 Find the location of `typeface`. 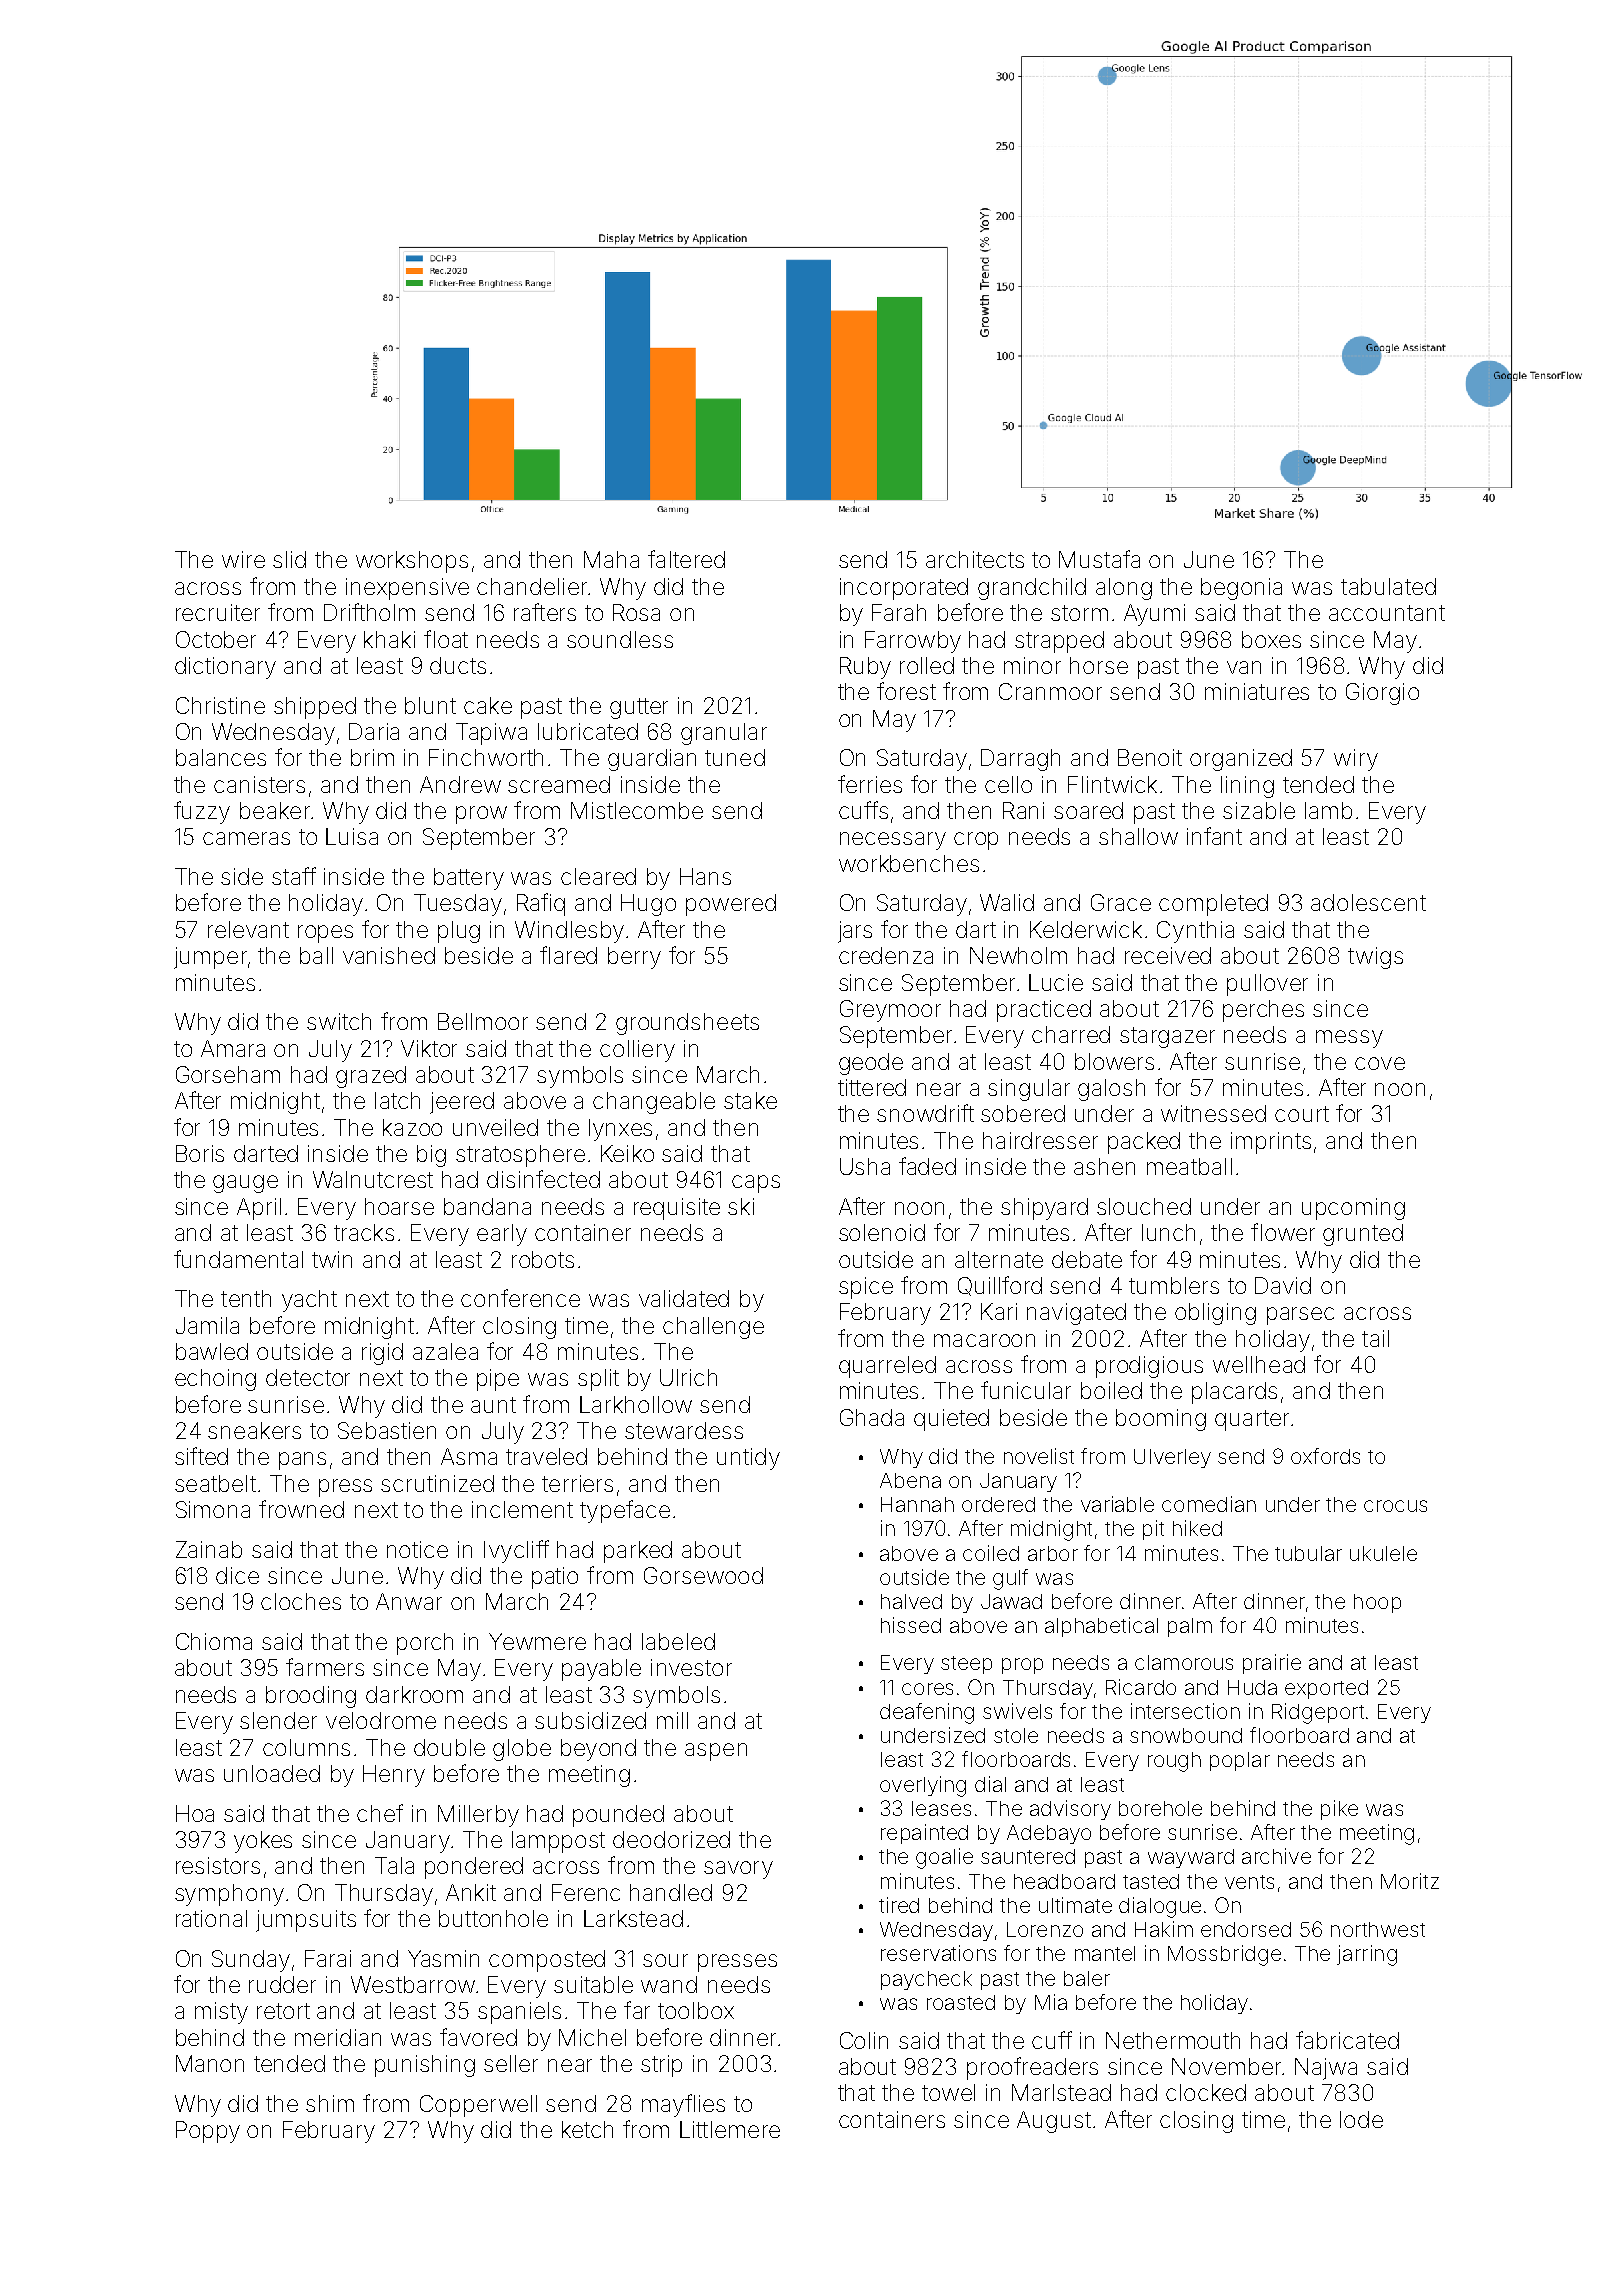

typeface is located at coordinates (625, 1511).
